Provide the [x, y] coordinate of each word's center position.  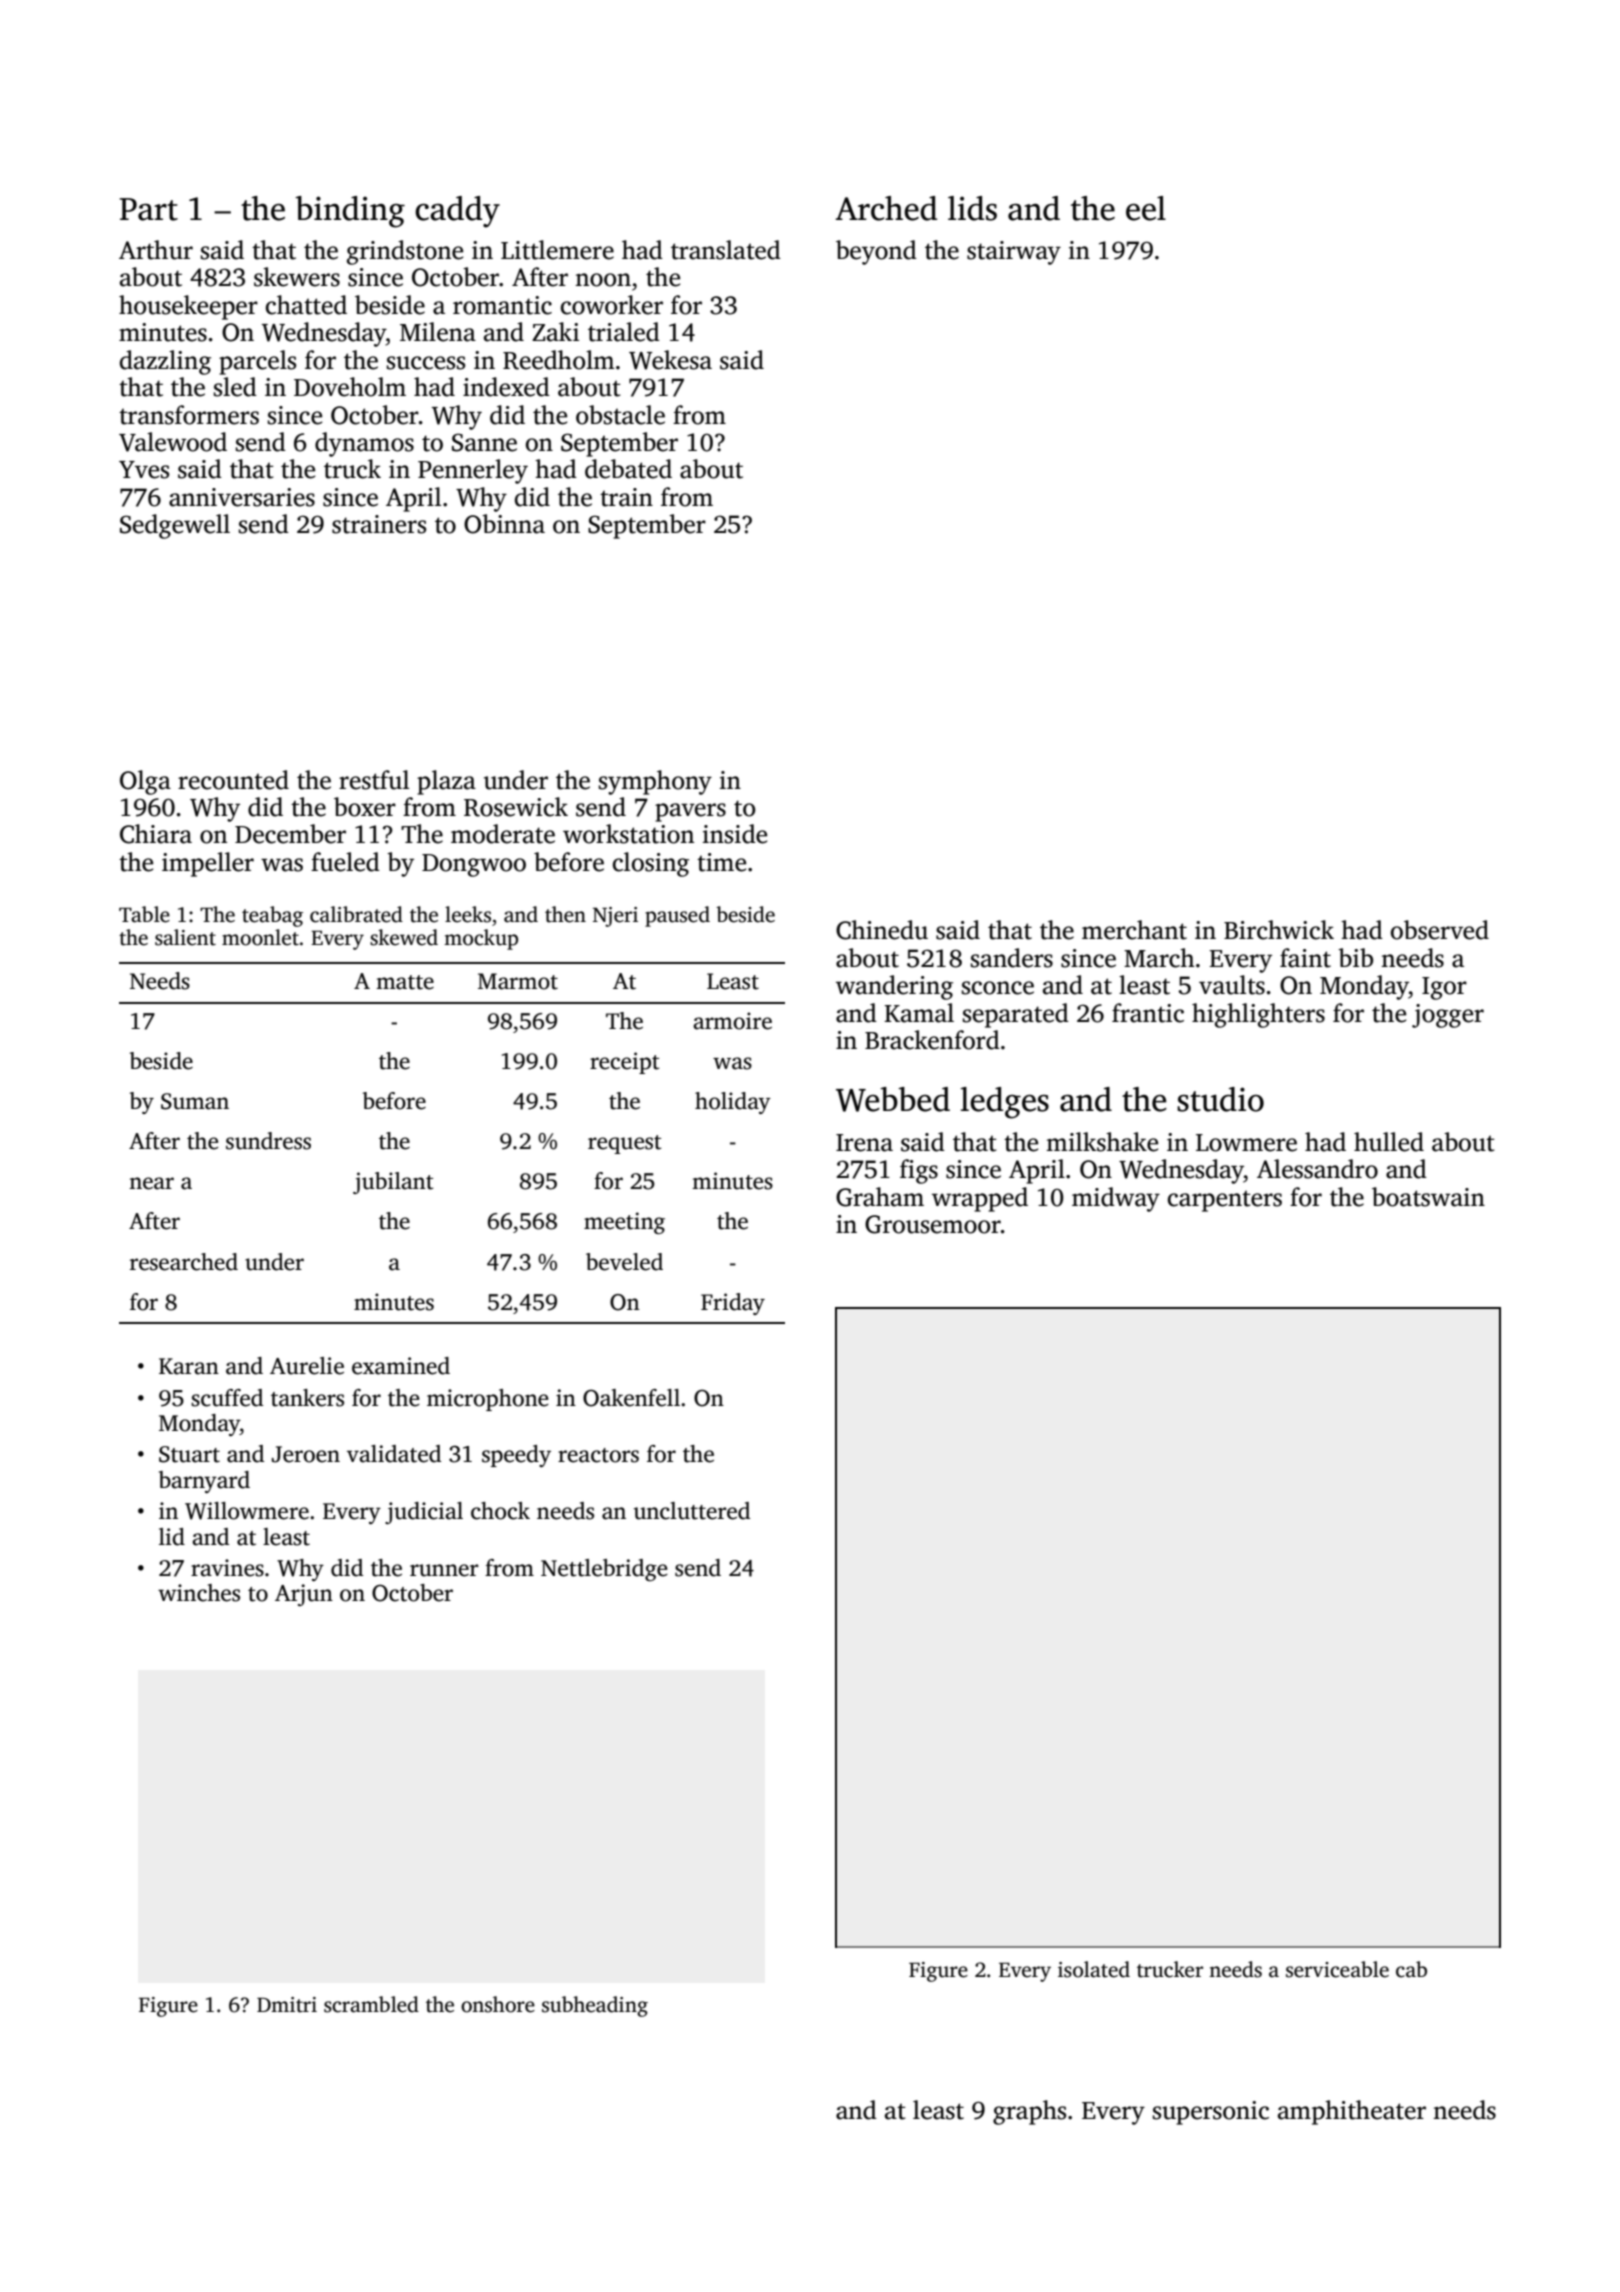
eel [1146, 208]
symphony [655, 782]
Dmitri [287, 2005]
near [151, 1183]
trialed [624, 332]
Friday [733, 1304]
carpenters [1225, 1201]
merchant [1134, 930]
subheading [595, 2006]
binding [350, 212]
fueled [345, 862]
